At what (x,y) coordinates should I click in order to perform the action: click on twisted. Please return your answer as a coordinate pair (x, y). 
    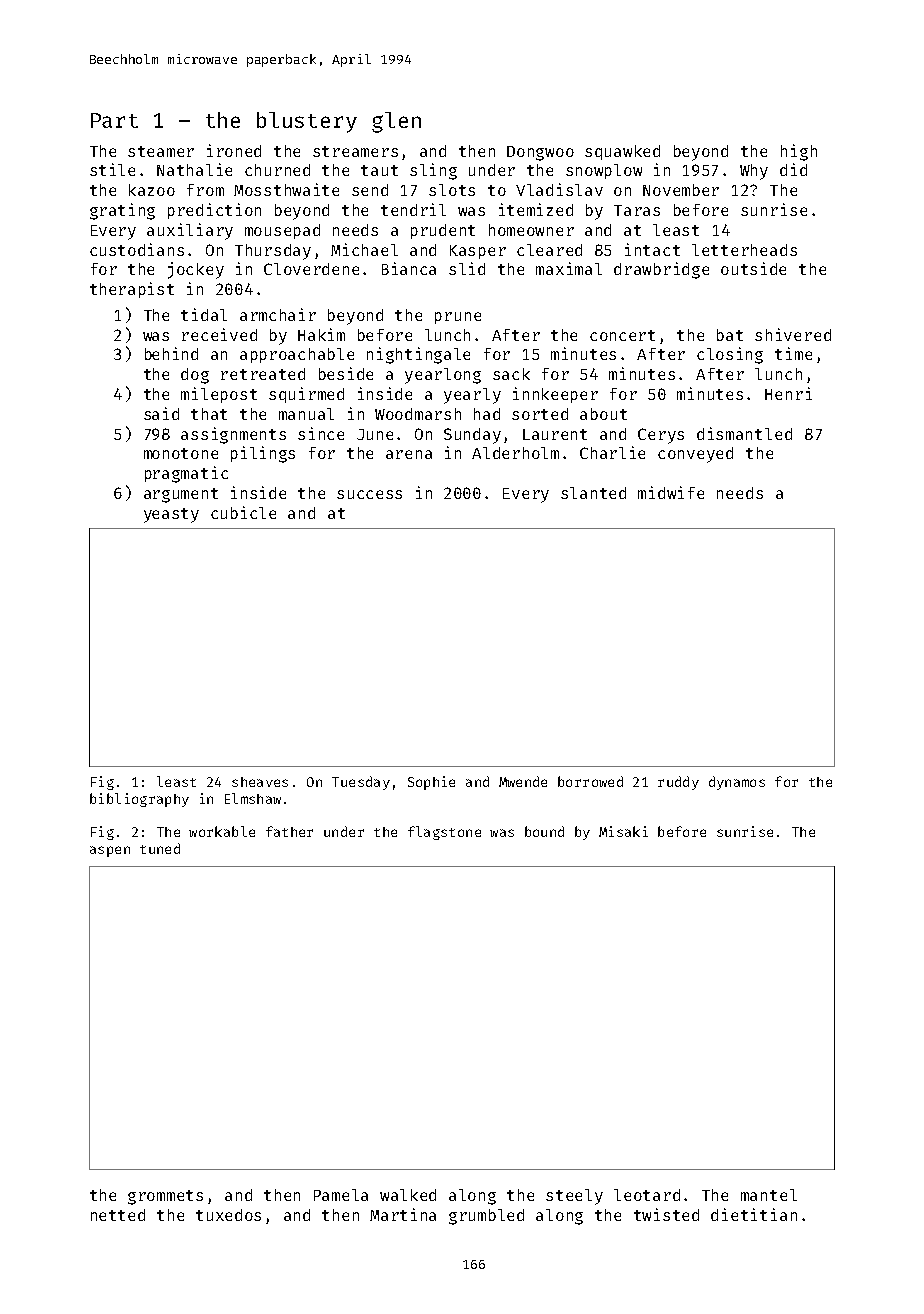
    Looking at the image, I should click on (666, 1214).
